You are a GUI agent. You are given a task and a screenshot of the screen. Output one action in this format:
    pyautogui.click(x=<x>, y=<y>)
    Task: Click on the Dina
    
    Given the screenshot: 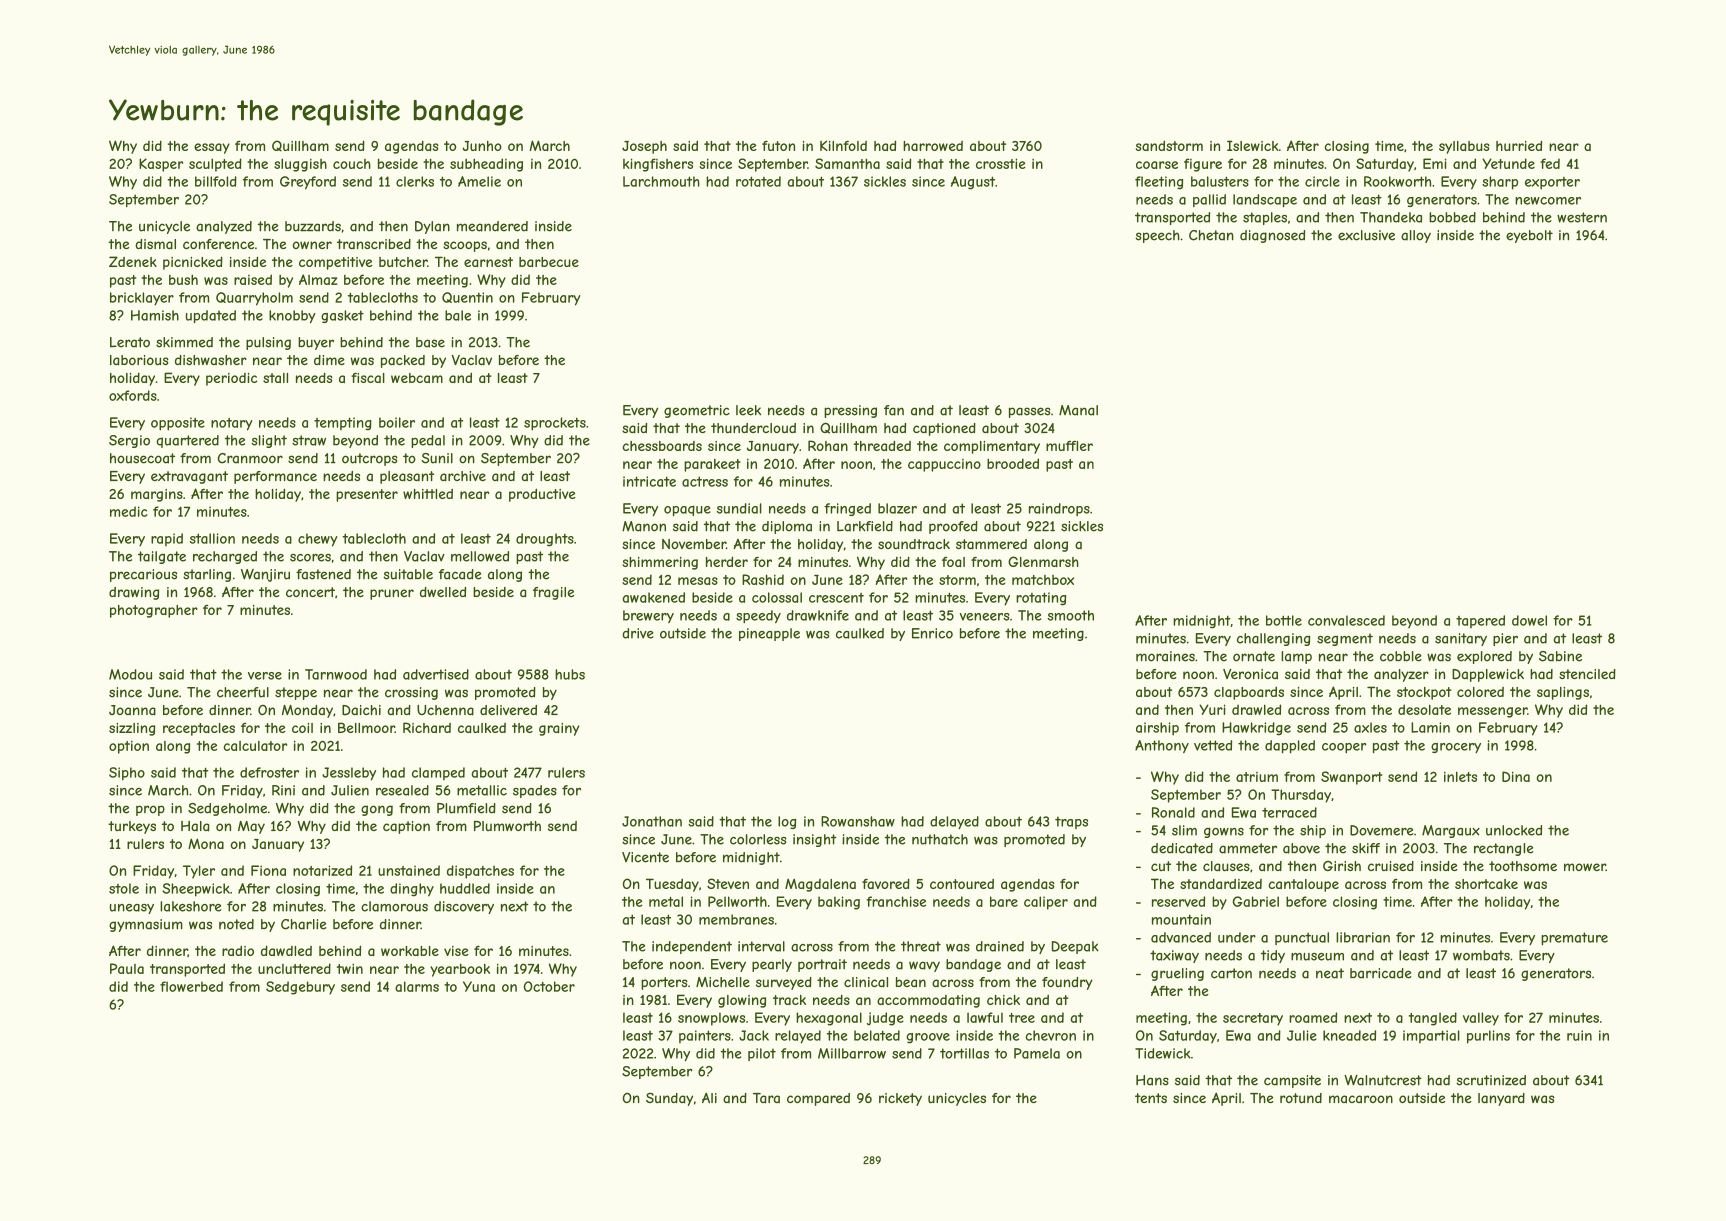 What is the action you would take?
    pyautogui.click(x=1516, y=776)
